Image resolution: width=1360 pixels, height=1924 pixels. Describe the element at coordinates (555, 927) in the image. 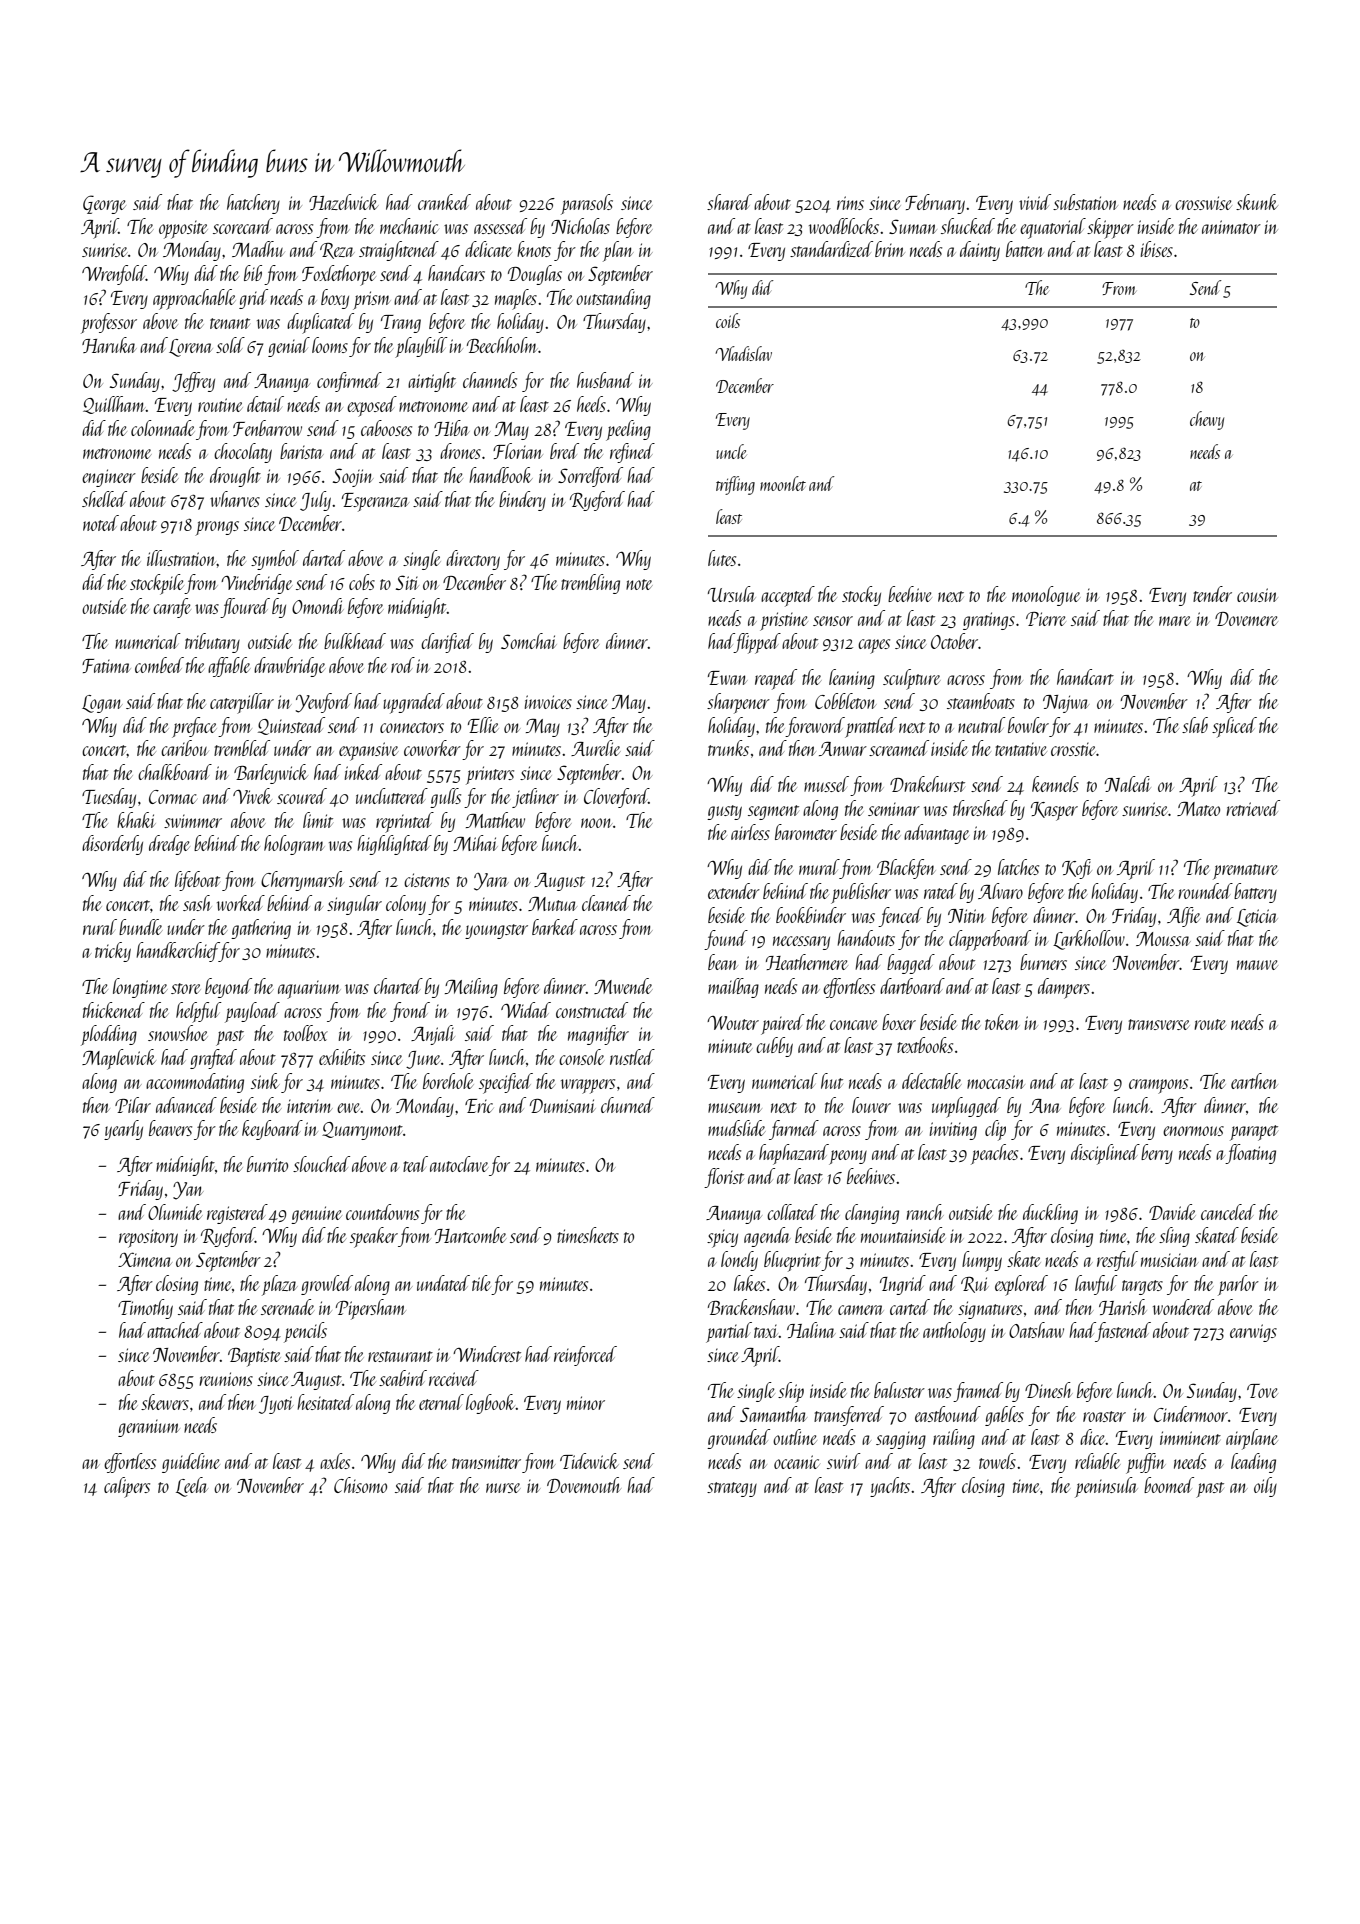

I see `barked` at that location.
